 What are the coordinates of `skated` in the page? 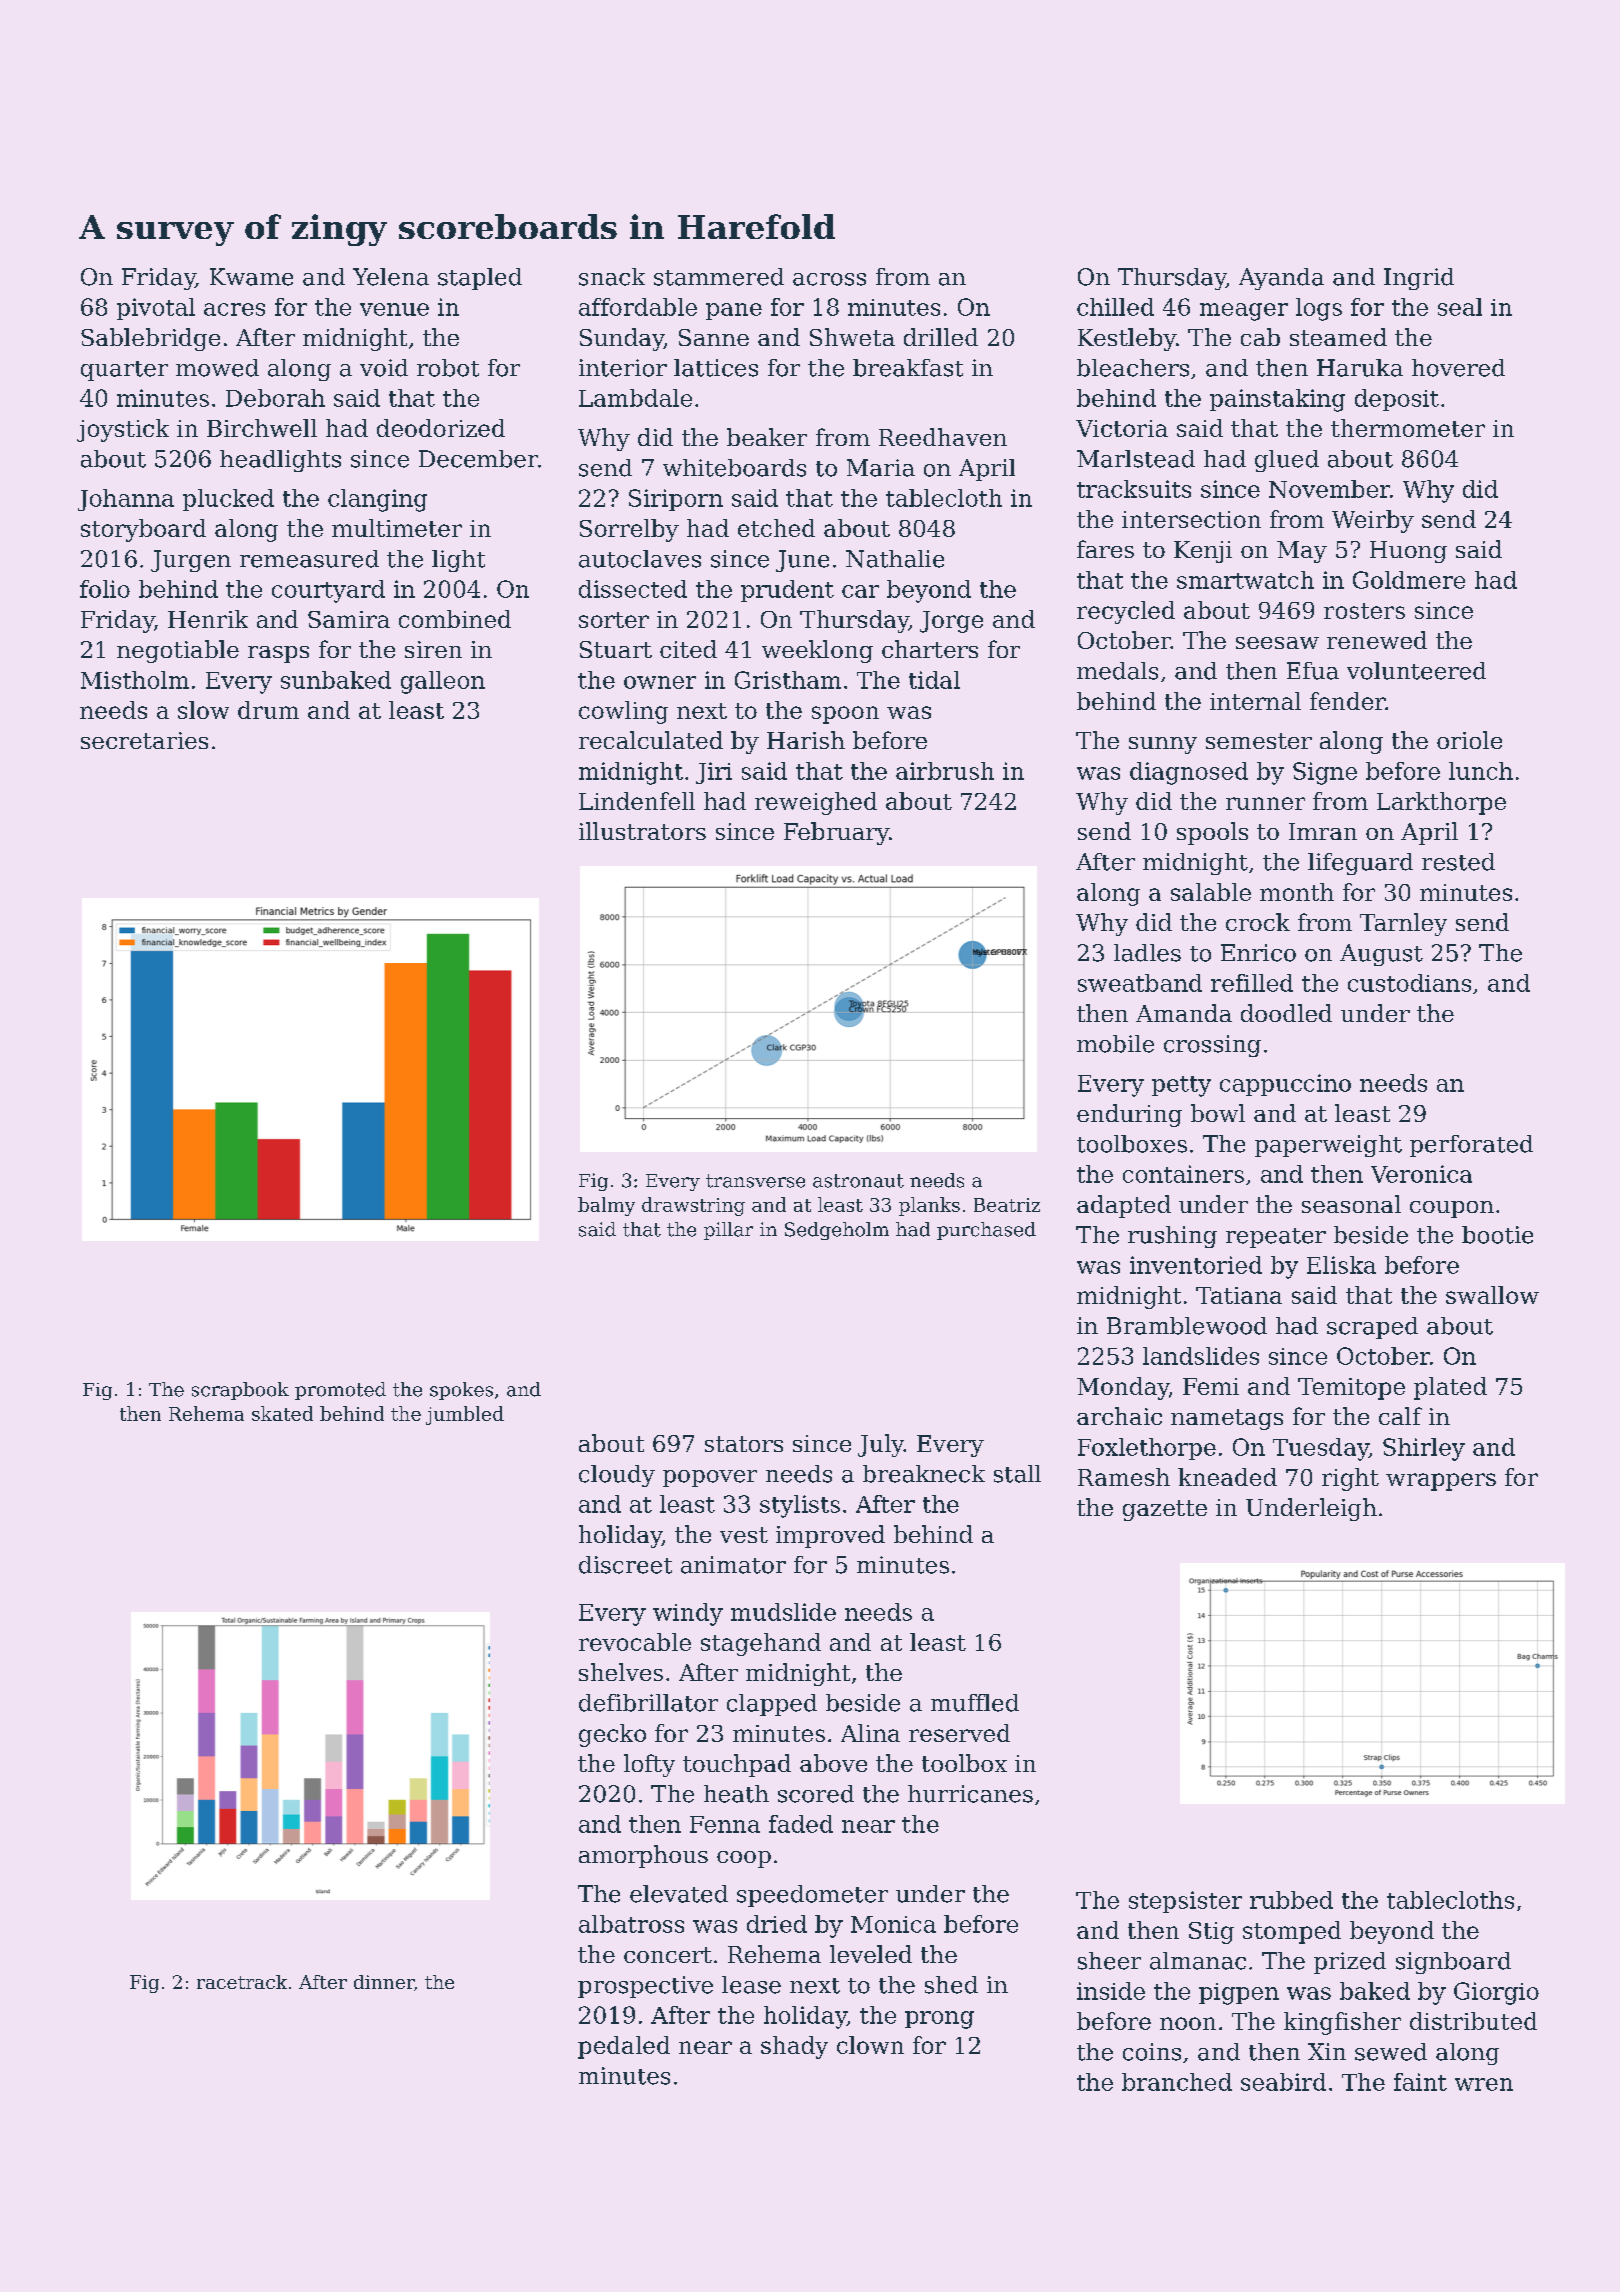 It's located at (282, 1413).
